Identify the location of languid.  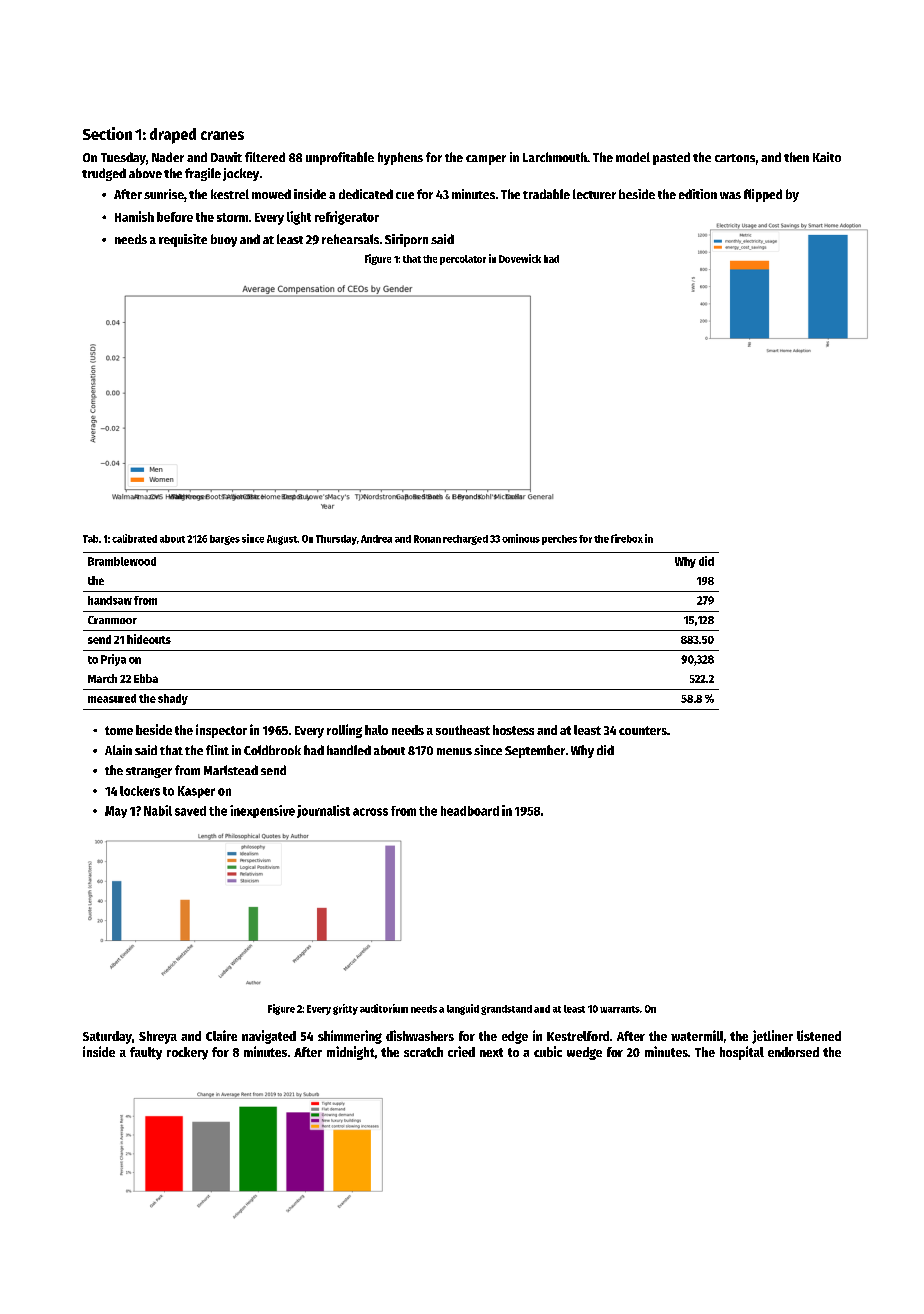
(463, 1009).
